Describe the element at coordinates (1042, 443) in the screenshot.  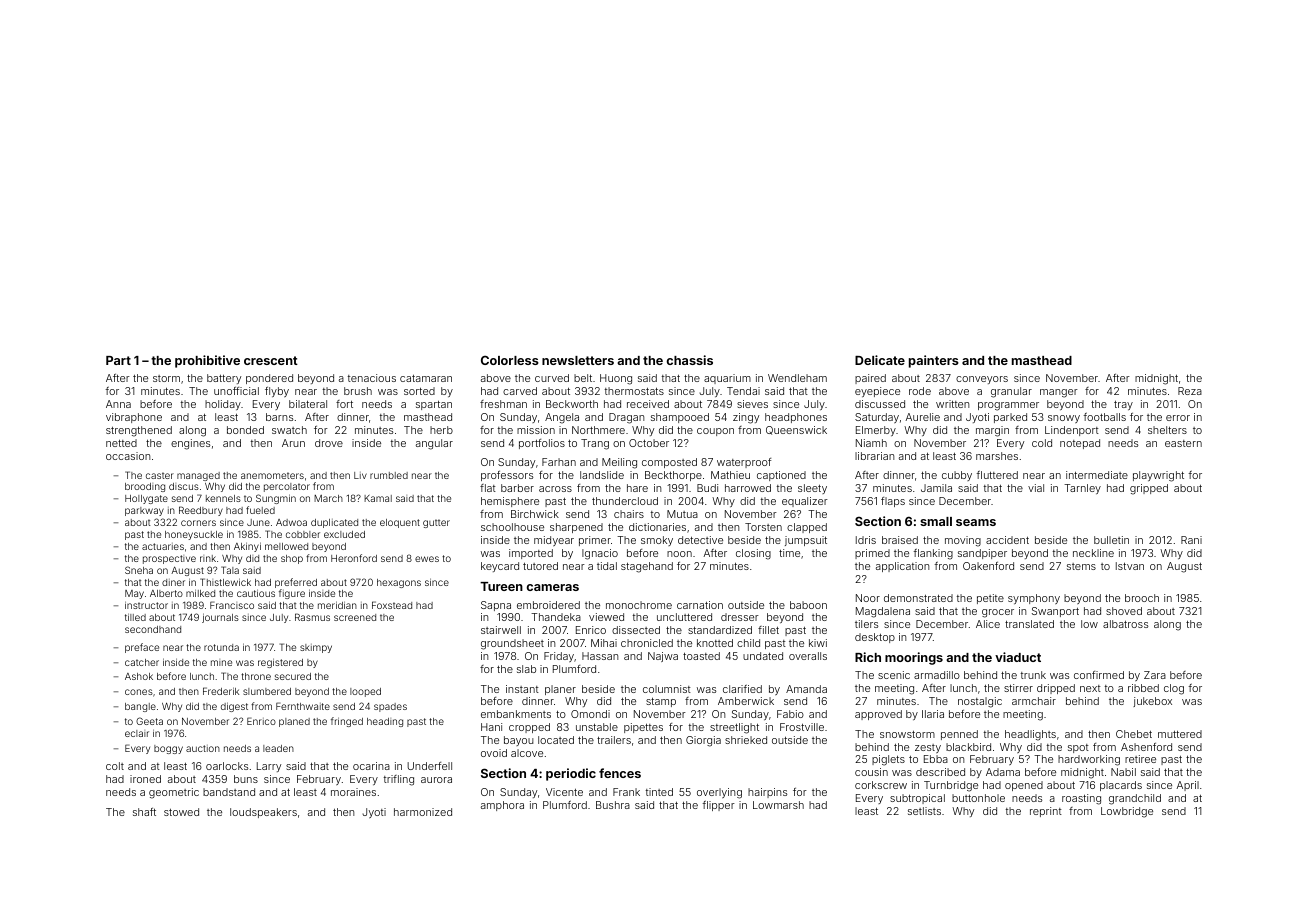
I see `cold` at that location.
